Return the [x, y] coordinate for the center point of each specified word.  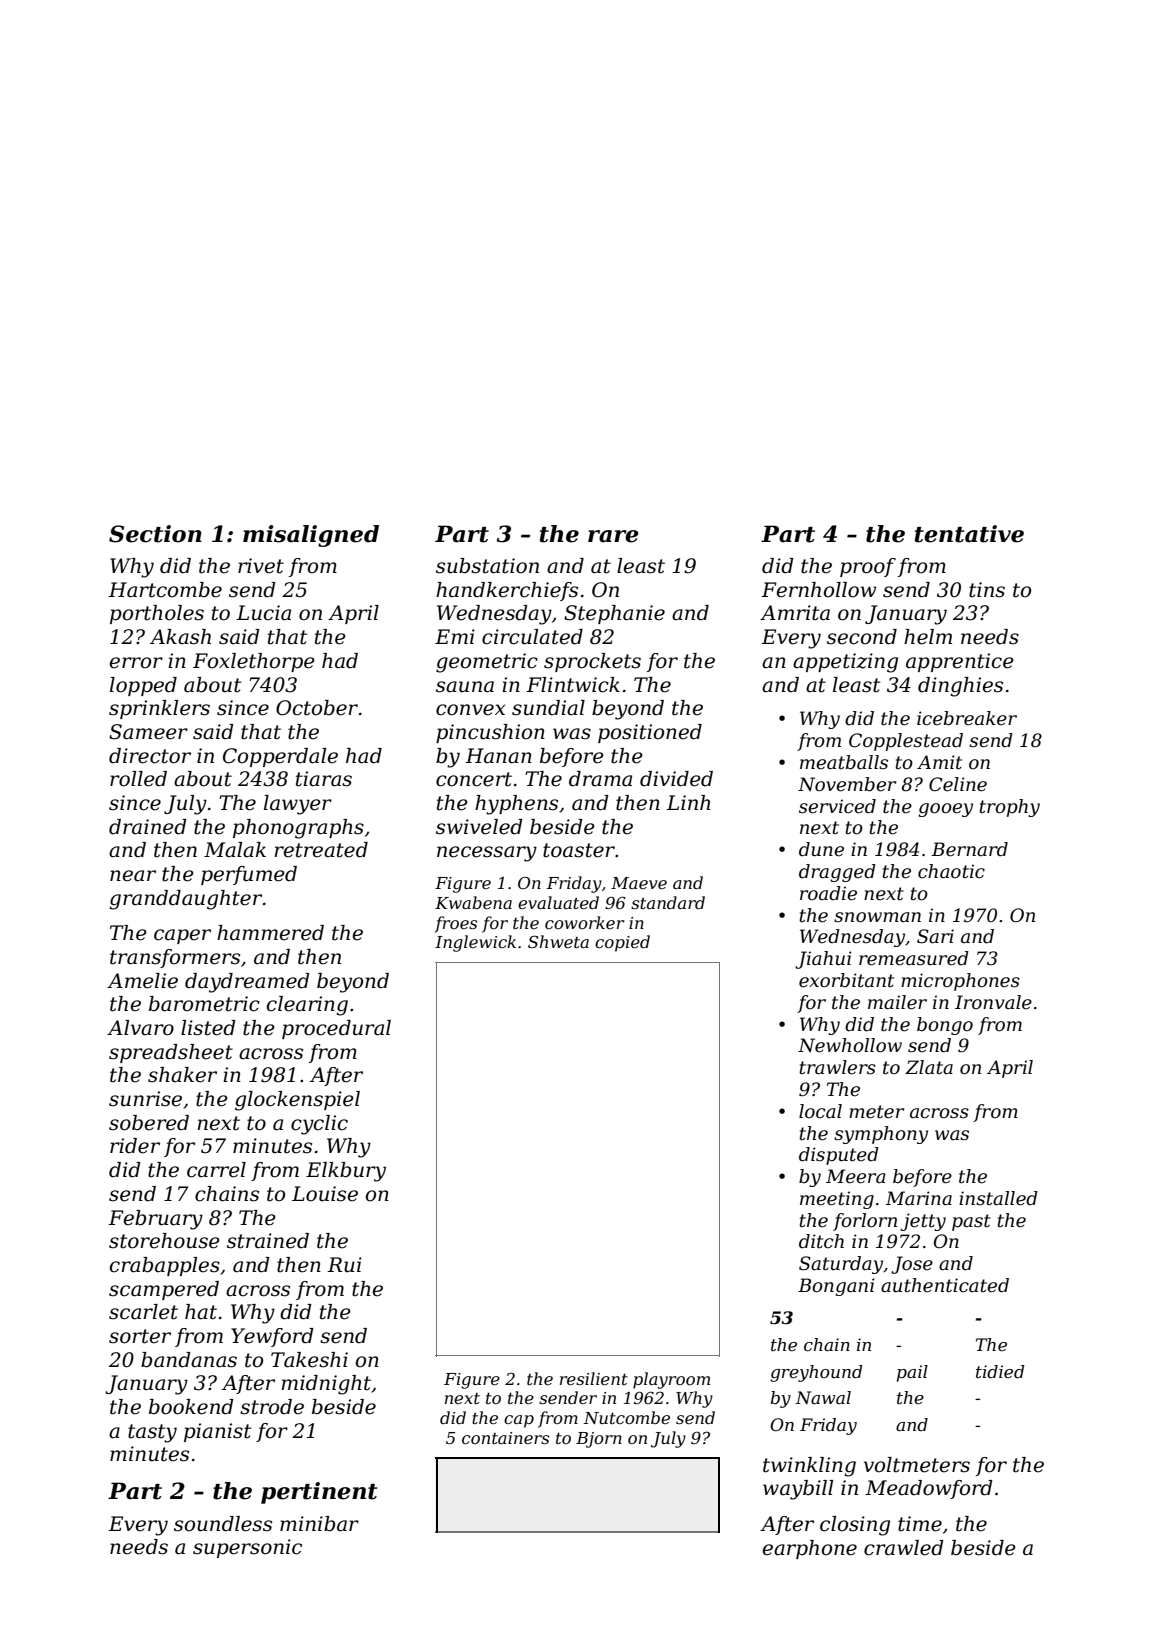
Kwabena [473, 902]
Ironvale [993, 1002]
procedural [336, 1029]
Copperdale [280, 757]
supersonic [247, 1548]
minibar [319, 1524]
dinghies [960, 687]
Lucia [263, 613]
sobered [149, 1123]
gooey [945, 810]
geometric [487, 663]
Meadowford [929, 1489]
